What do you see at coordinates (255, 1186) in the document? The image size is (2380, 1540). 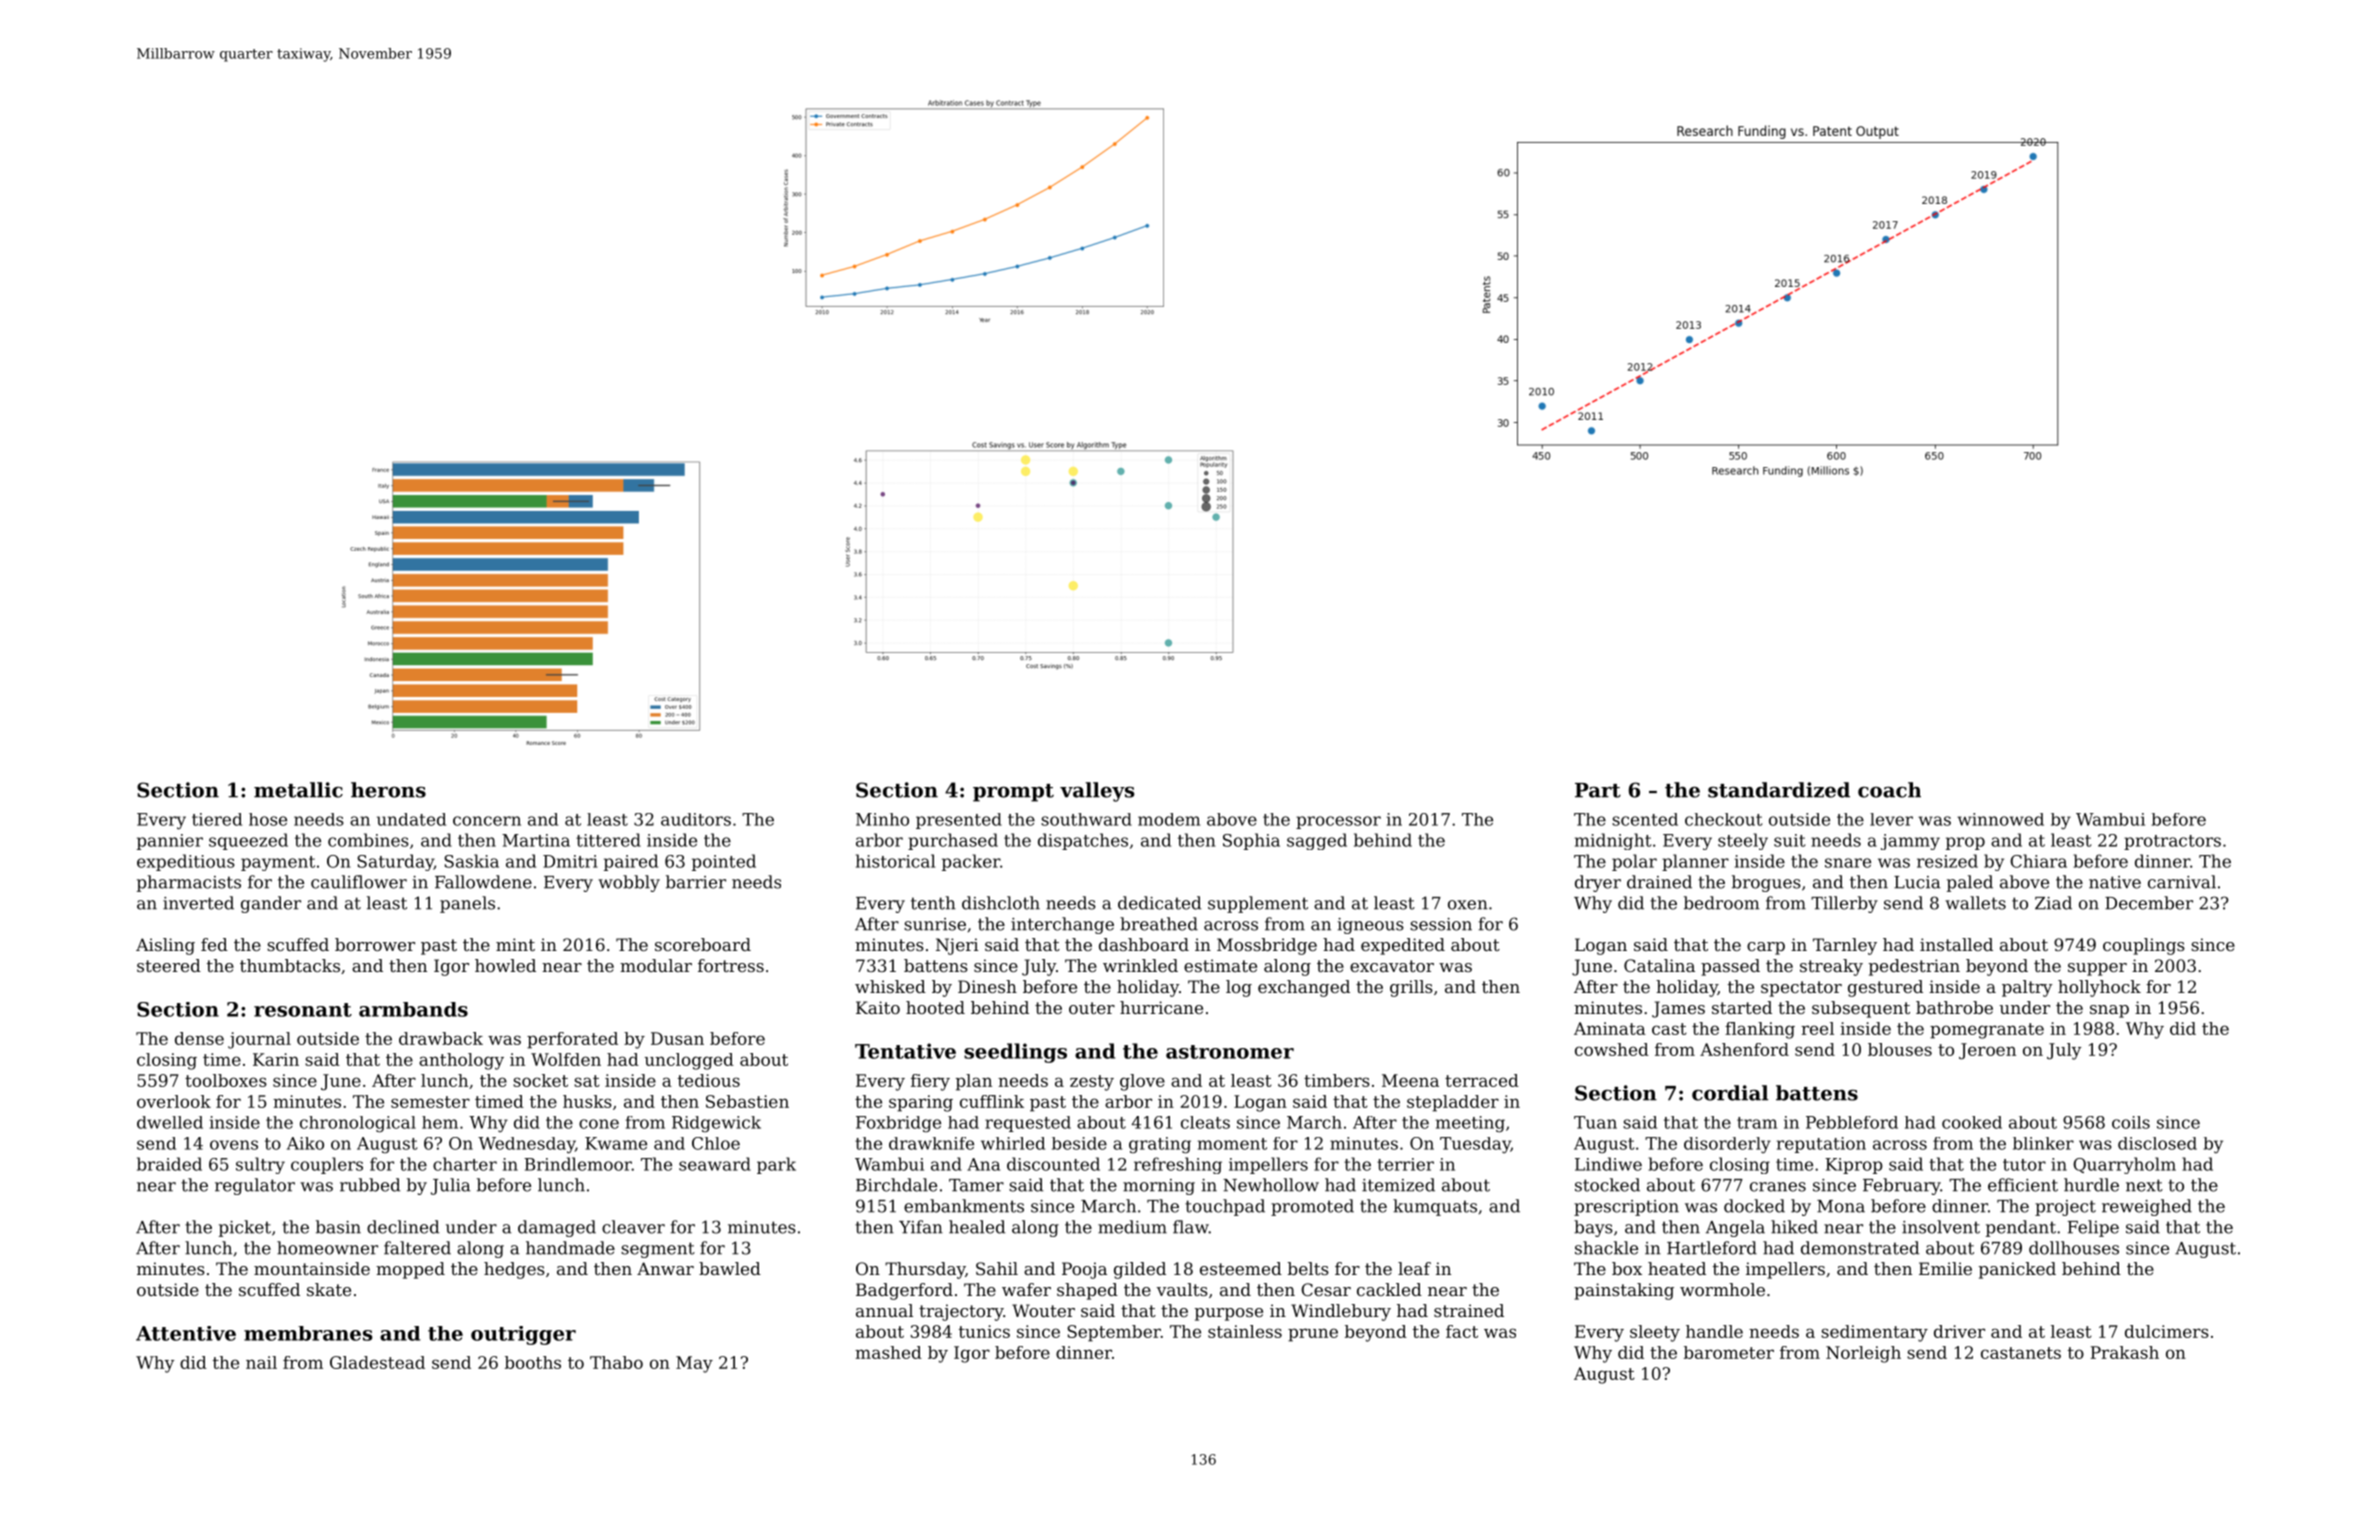 I see `regulator` at bounding box center [255, 1186].
